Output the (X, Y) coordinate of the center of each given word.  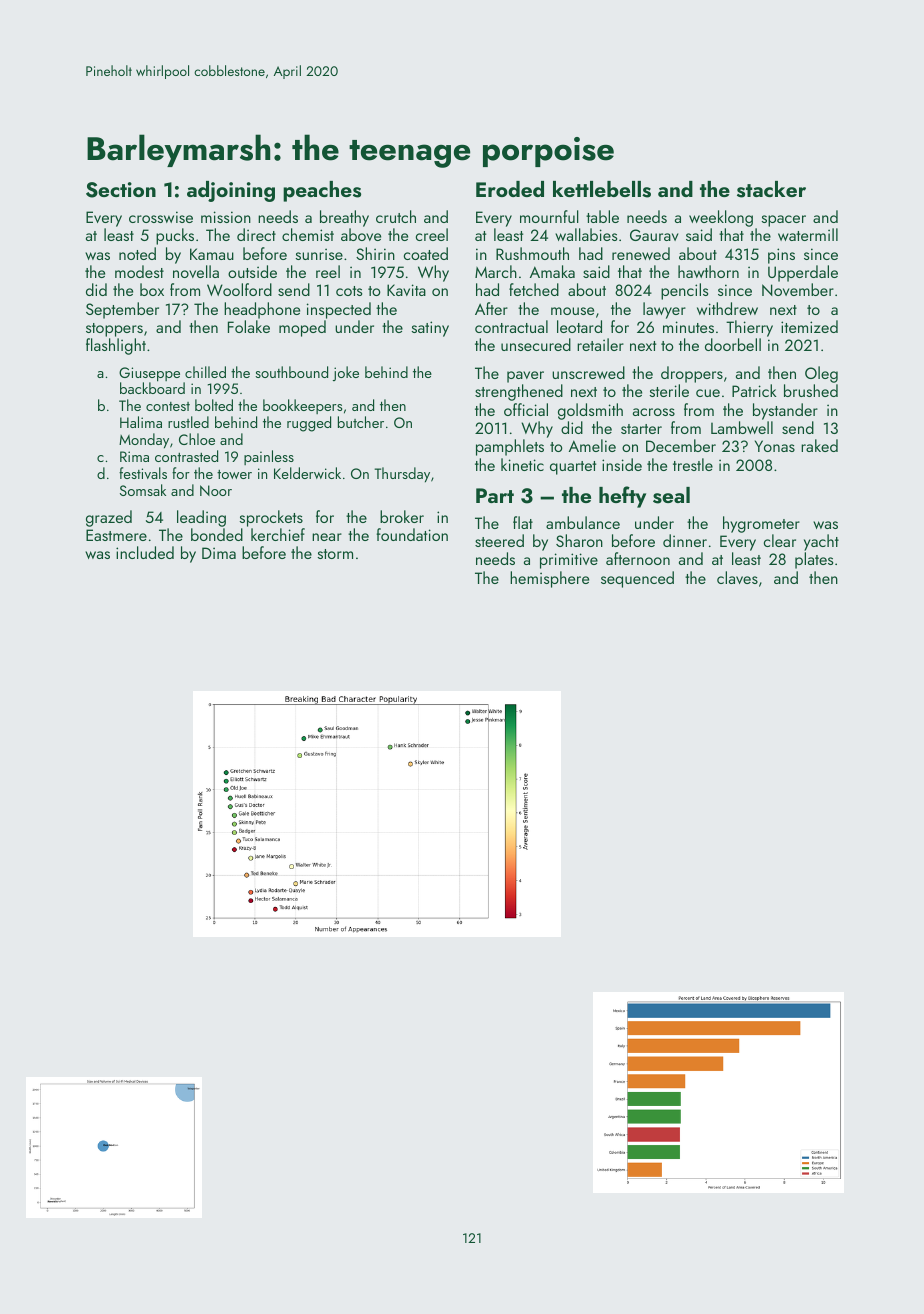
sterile (669, 390)
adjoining (231, 191)
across (654, 412)
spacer (783, 221)
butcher (361, 422)
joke (346, 373)
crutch (396, 216)
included (145, 552)
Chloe (197, 439)
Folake (249, 326)
